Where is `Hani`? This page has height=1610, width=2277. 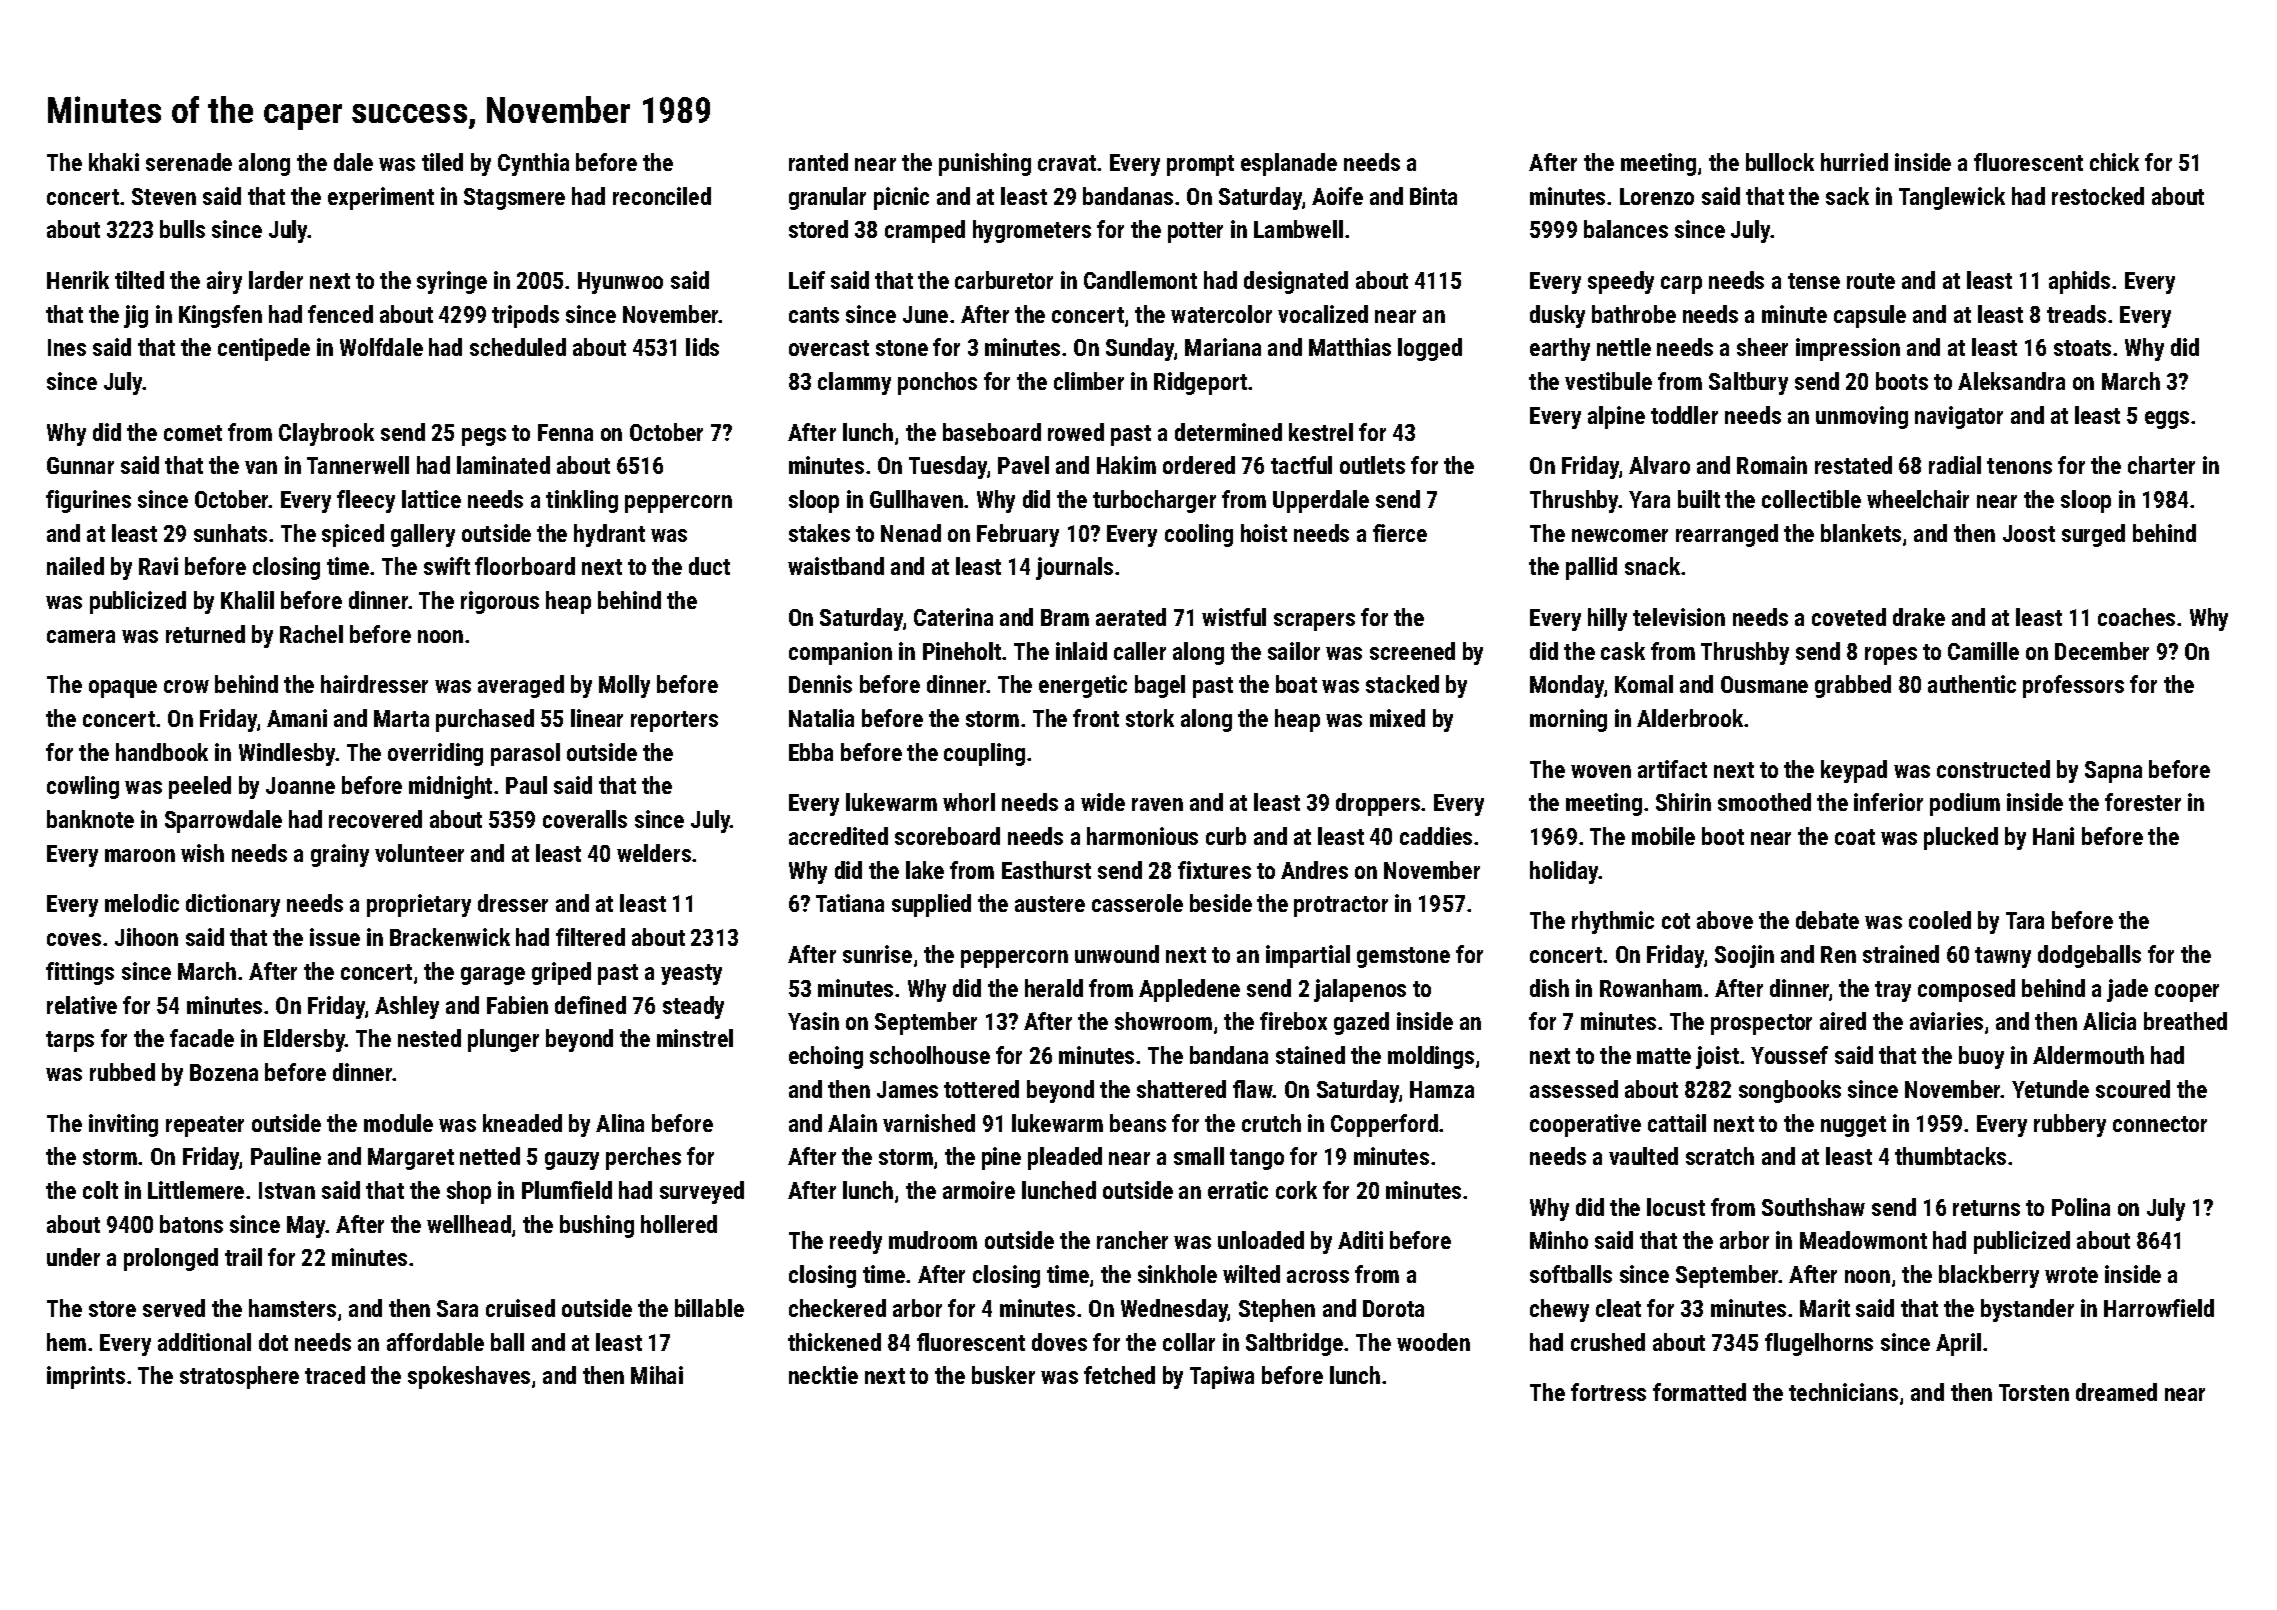 Hani is located at coordinates (2053, 836).
